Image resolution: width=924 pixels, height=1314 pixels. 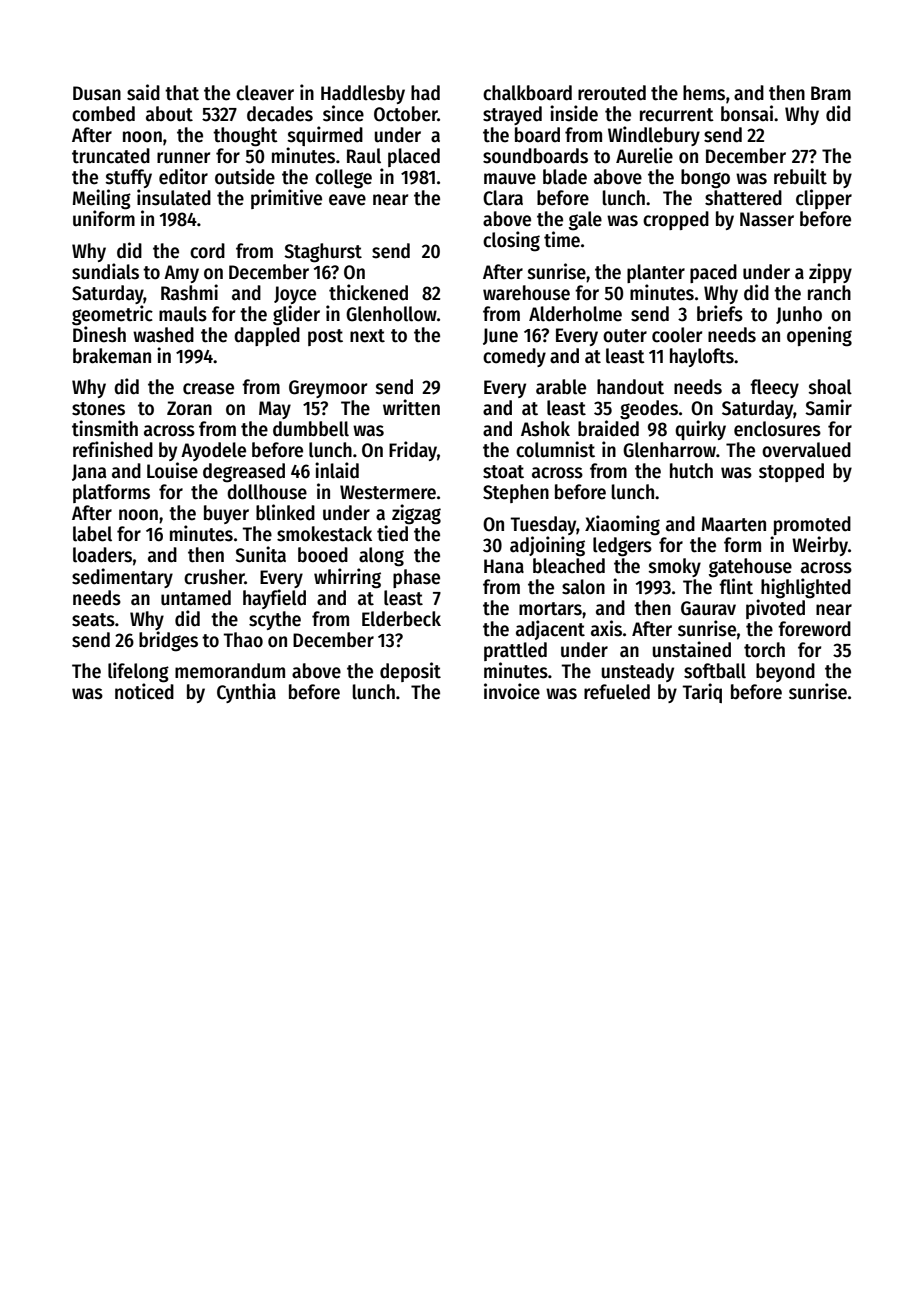 What do you see at coordinates (565, 177) in the image?
I see `blade` at bounding box center [565, 177].
